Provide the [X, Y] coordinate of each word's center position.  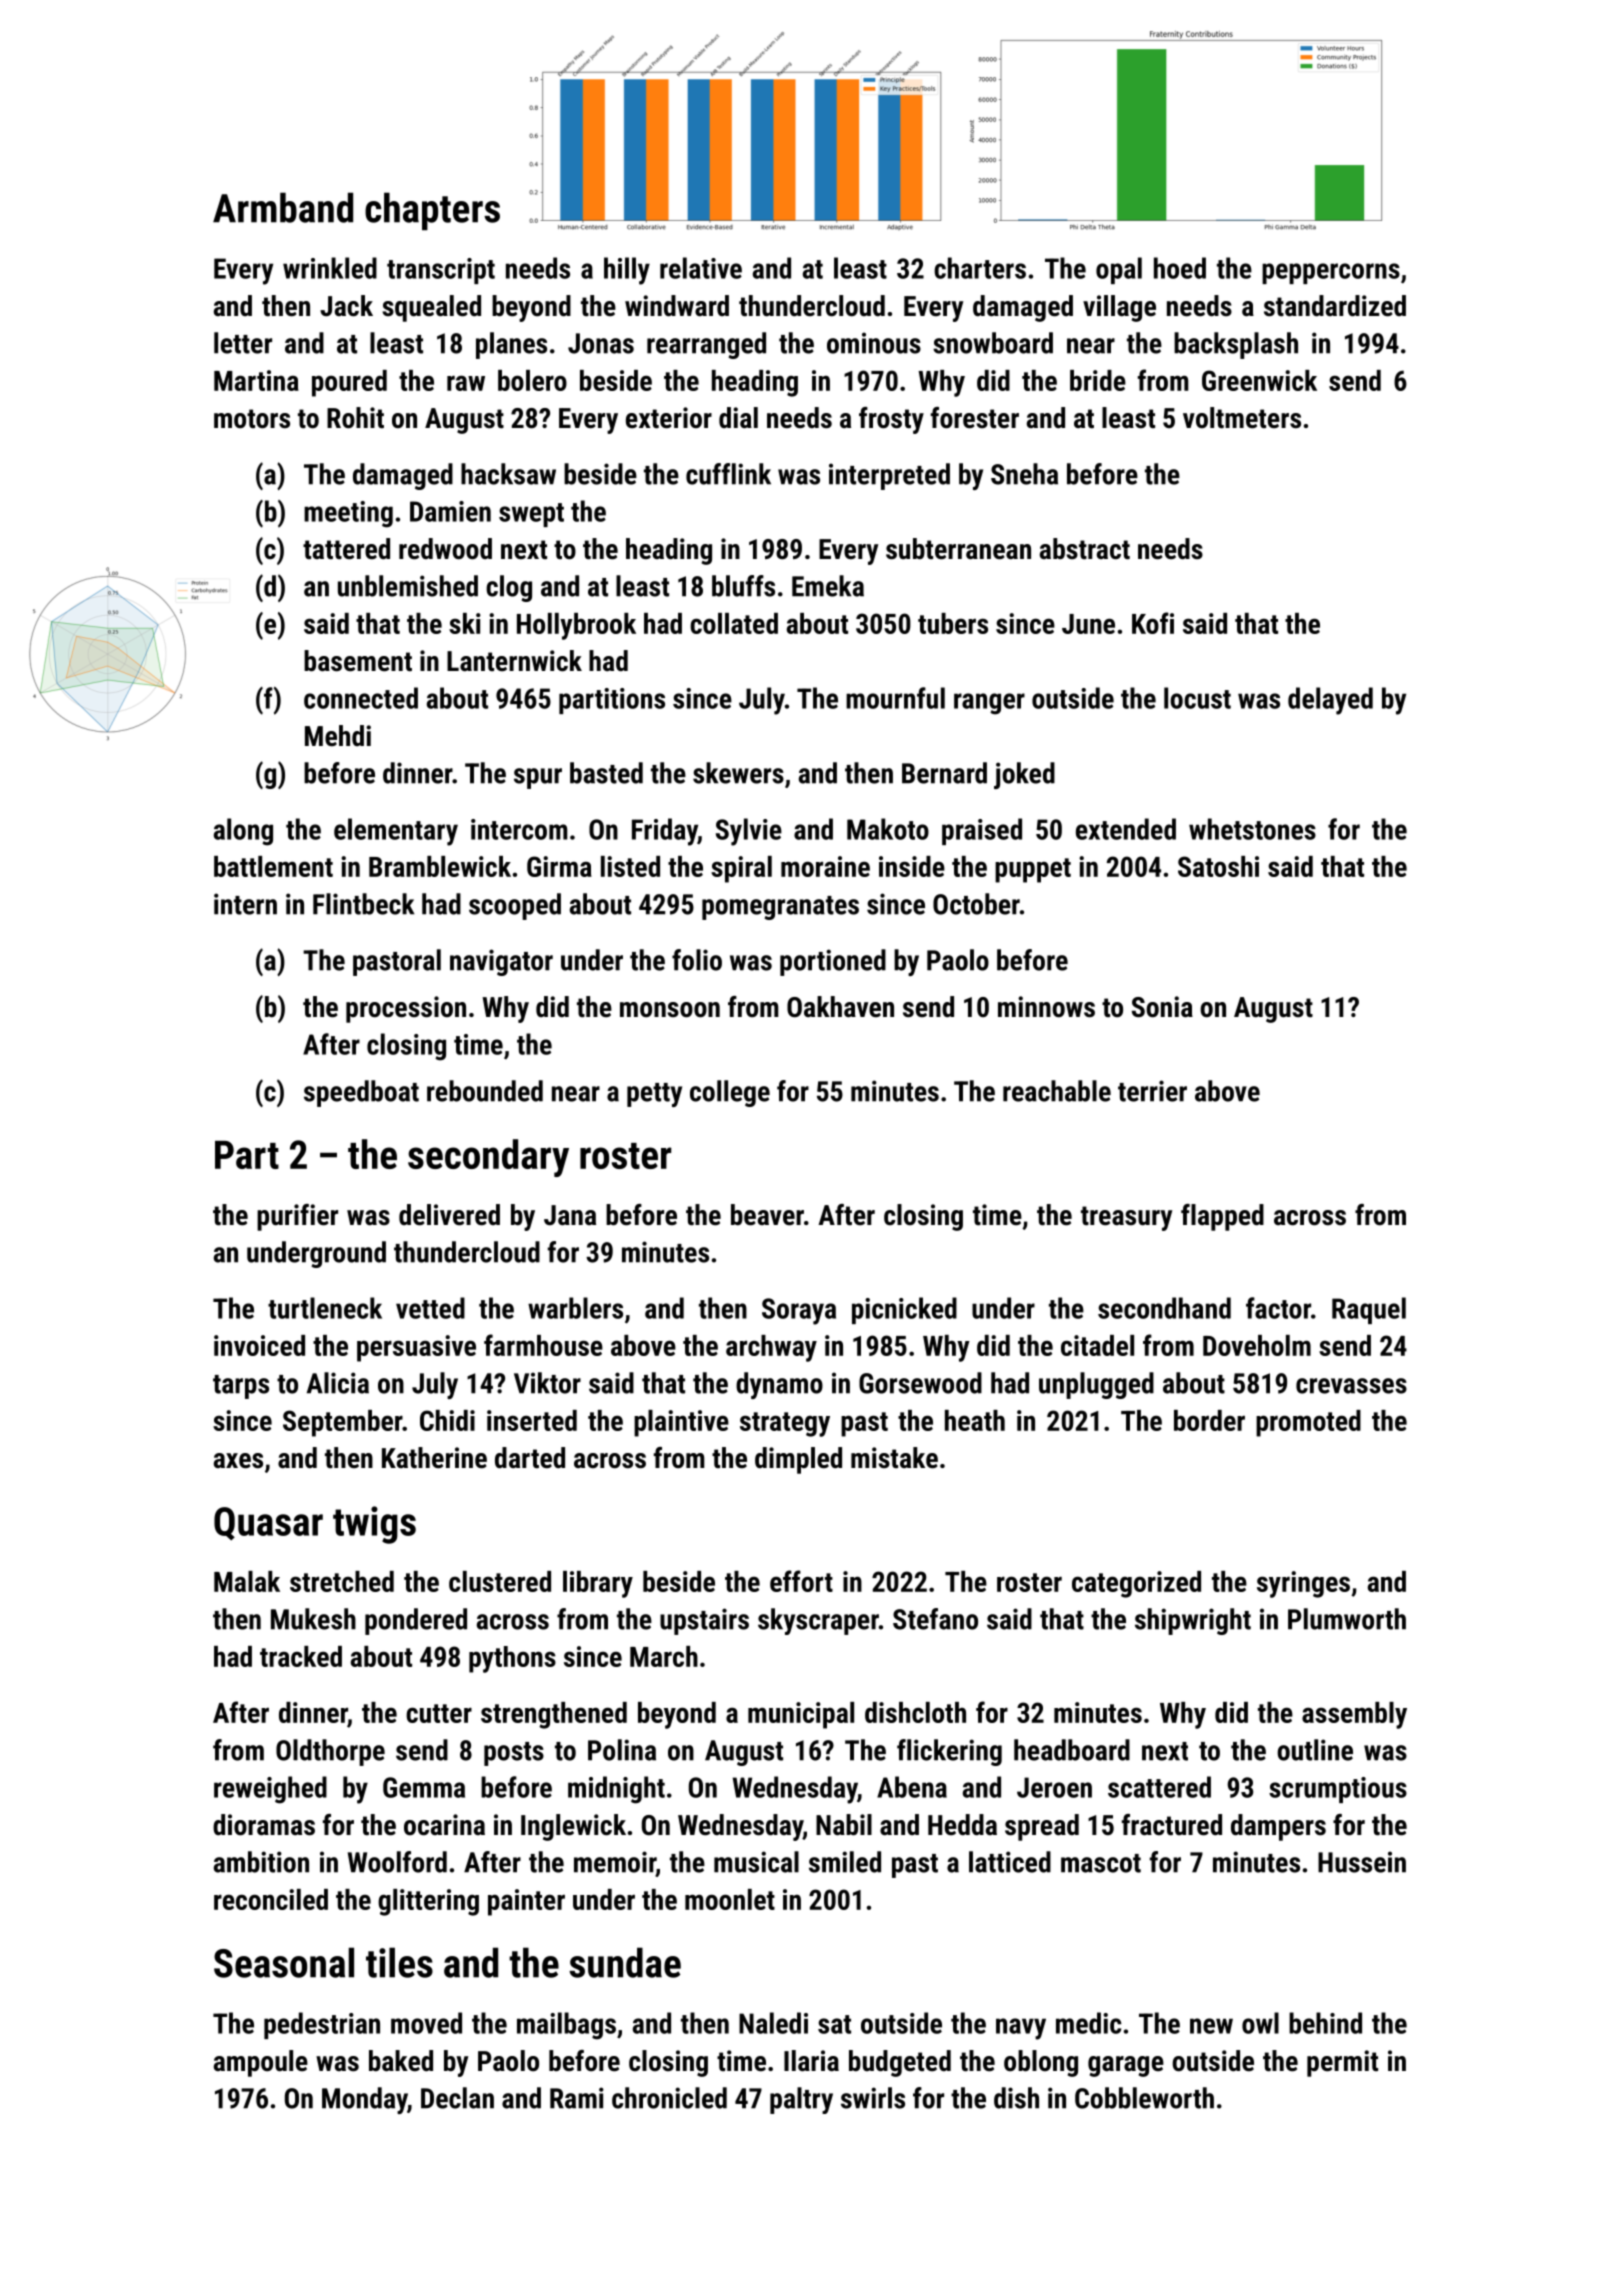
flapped [1222, 1217]
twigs [374, 1525]
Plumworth [1347, 1619]
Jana [570, 1215]
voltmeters [1242, 418]
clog [509, 588]
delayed [1330, 701]
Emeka [828, 586]
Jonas [601, 343]
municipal [801, 1715]
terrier [1152, 1091]
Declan [457, 2098]
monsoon [670, 1010]
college [730, 1093]
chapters [432, 211]
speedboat [361, 1093]
